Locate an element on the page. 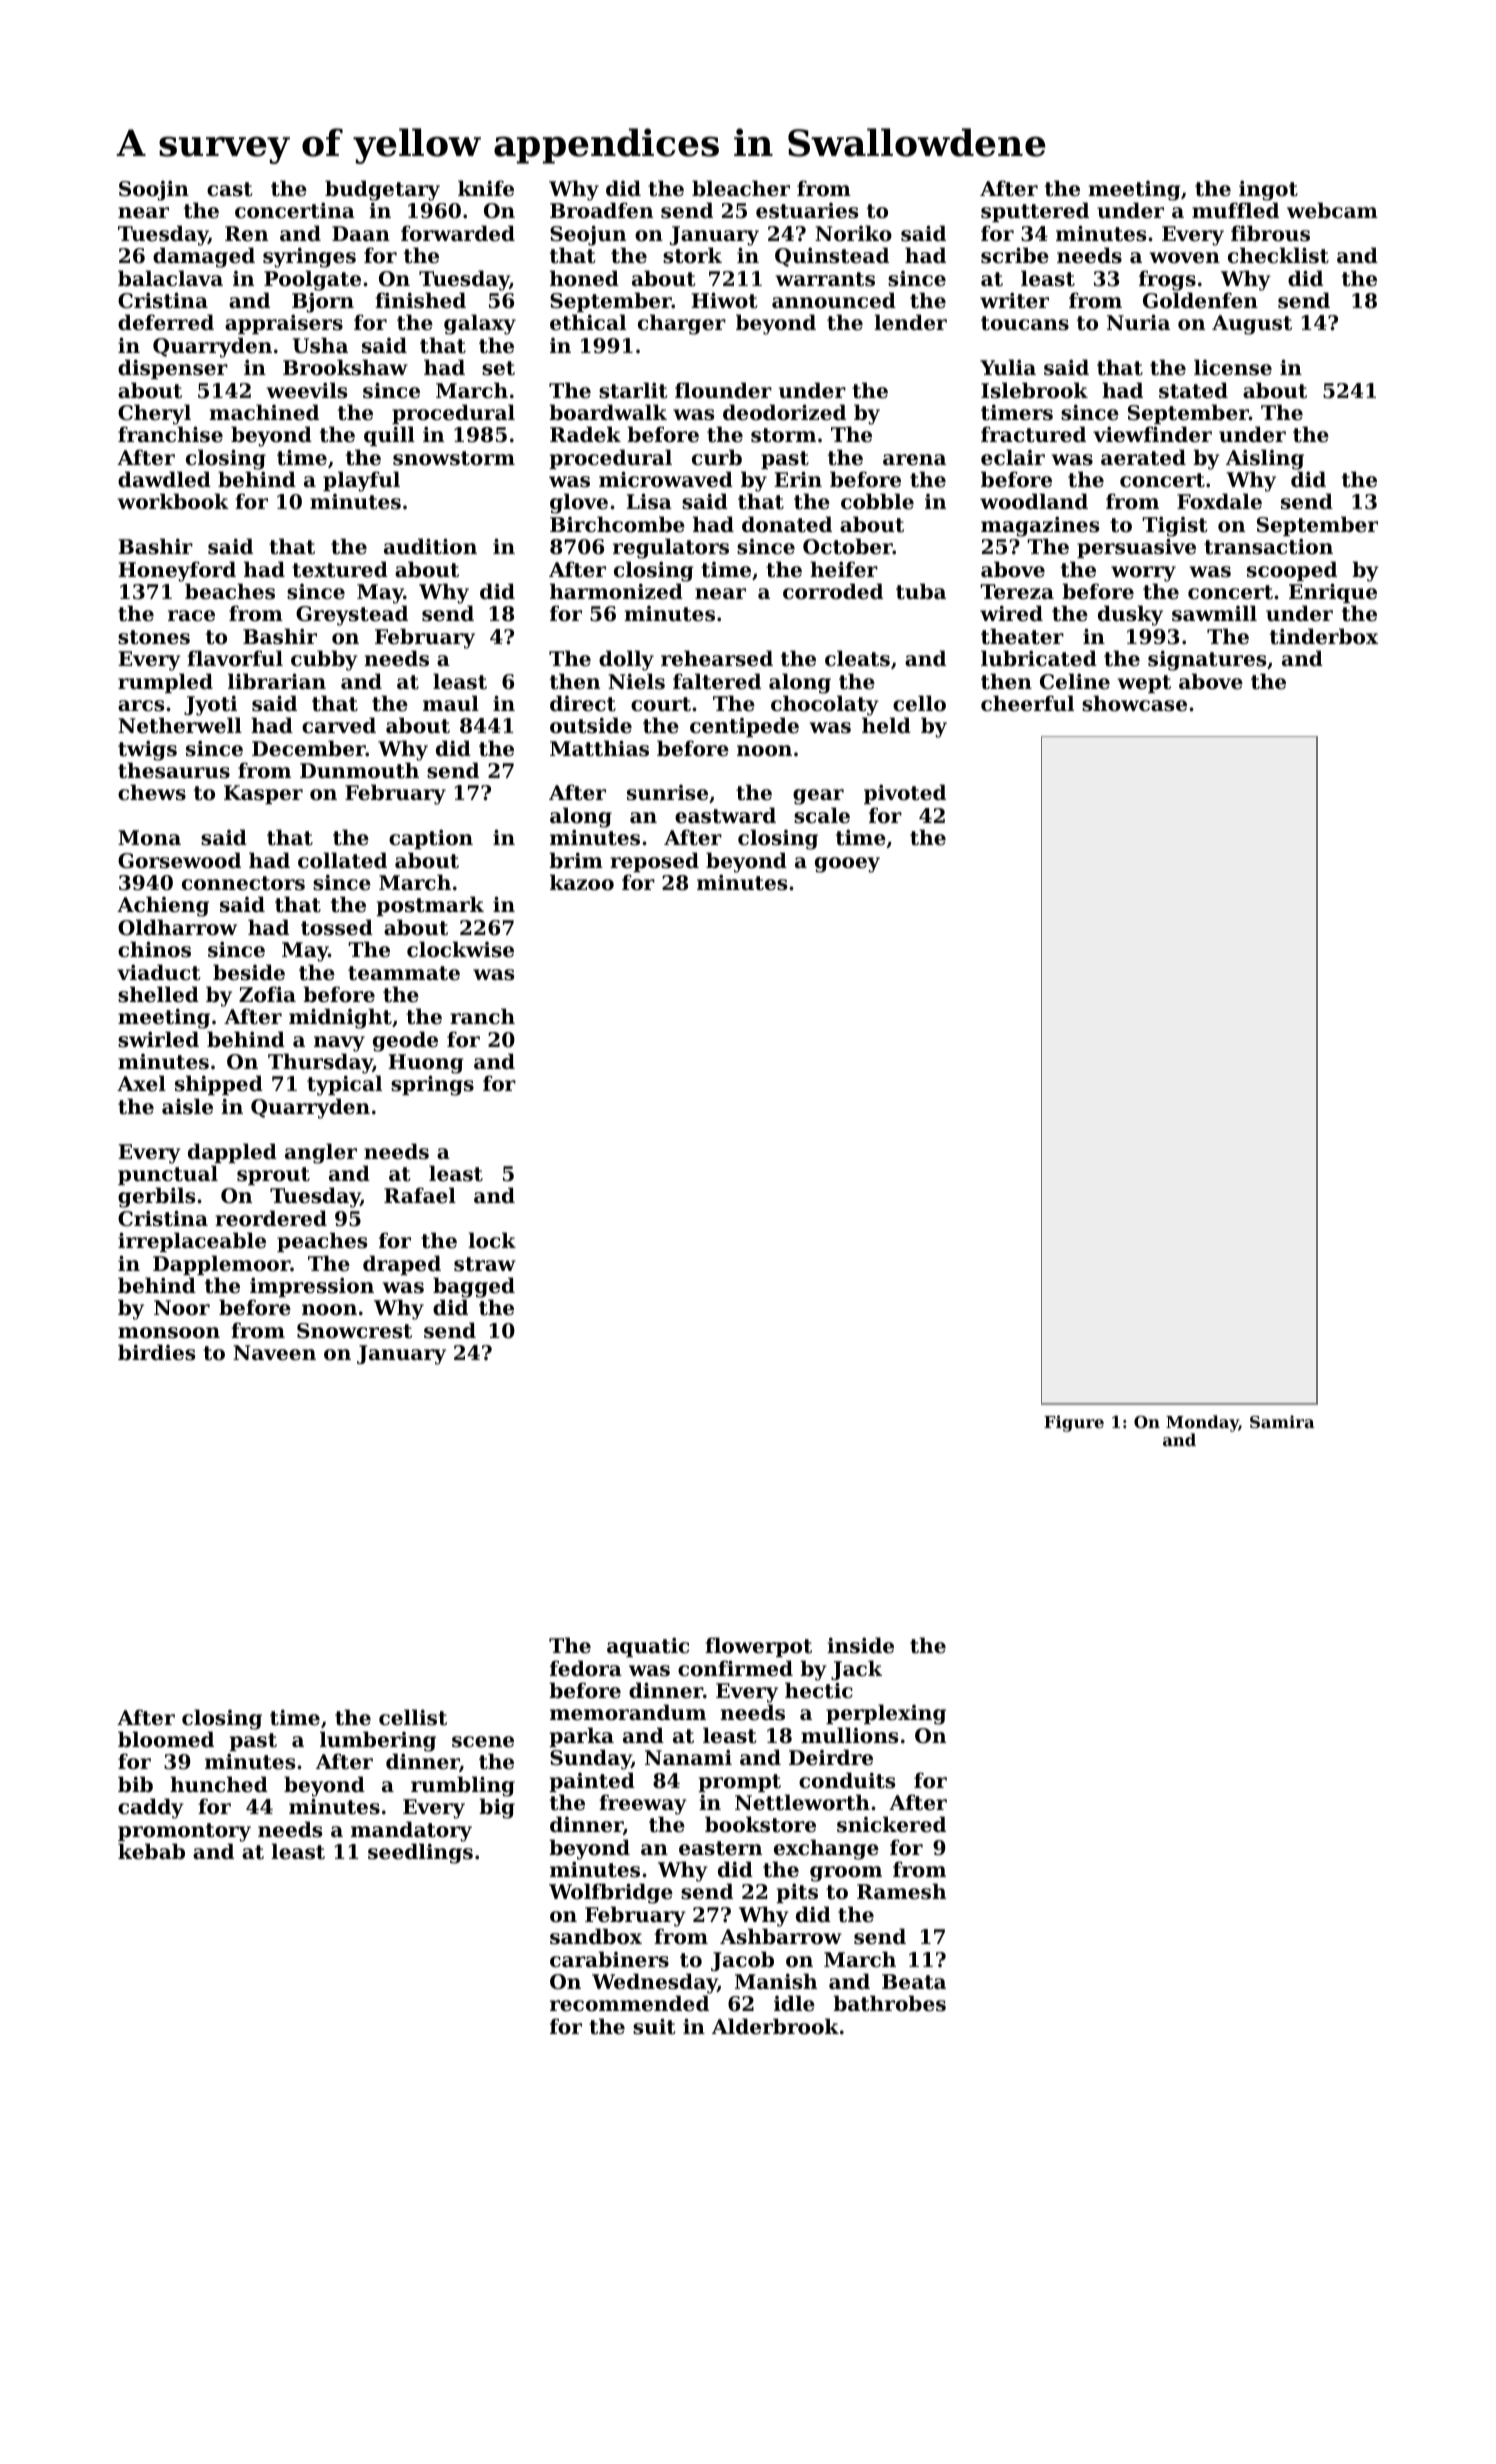 The height and width of the page is (2464, 1496). cellist is located at coordinates (413, 1717).
